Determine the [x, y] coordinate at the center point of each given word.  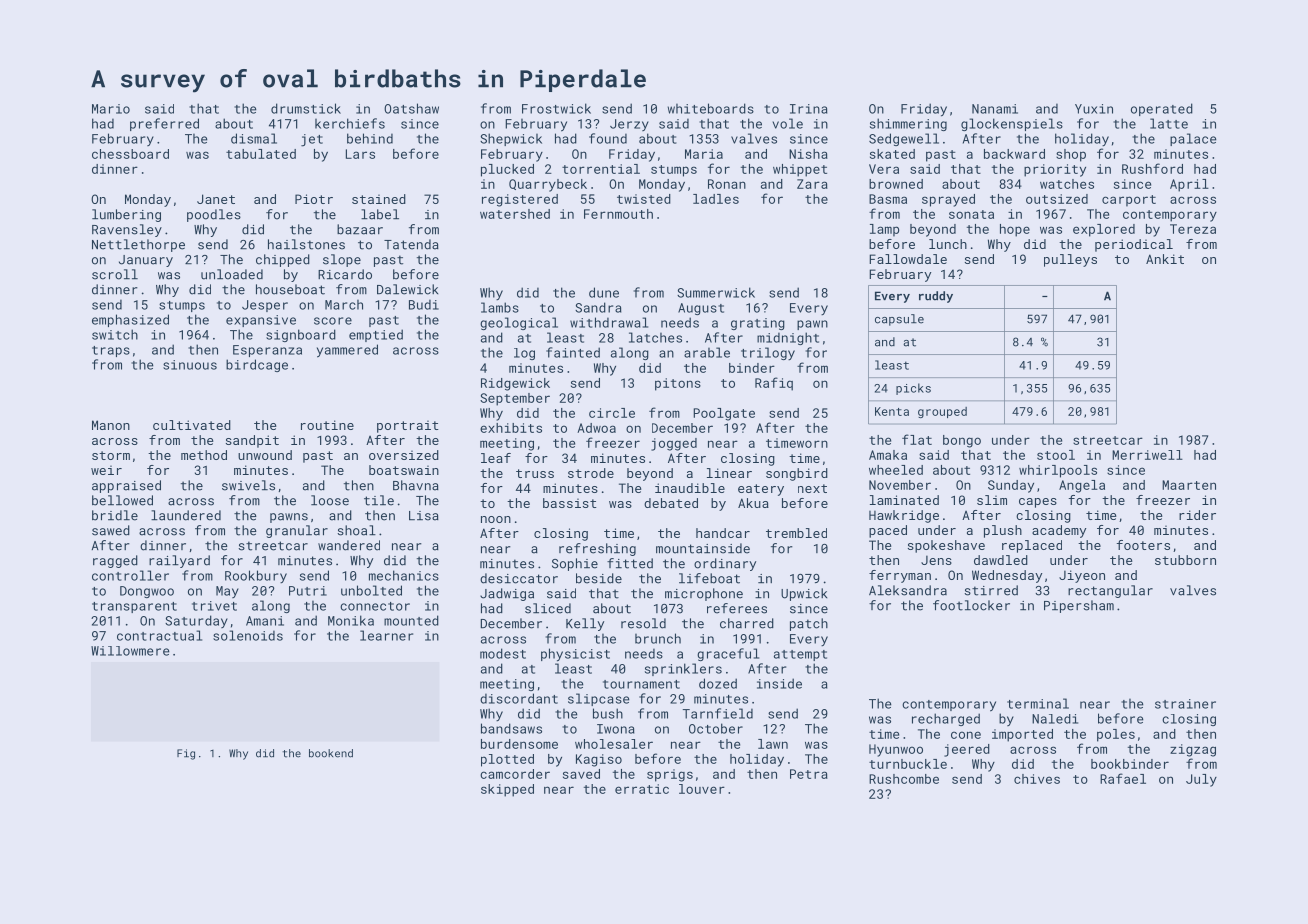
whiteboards [711, 108]
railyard [179, 561]
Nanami [995, 109]
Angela [1082, 486]
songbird [797, 474]
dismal [254, 138]
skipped [507, 790]
